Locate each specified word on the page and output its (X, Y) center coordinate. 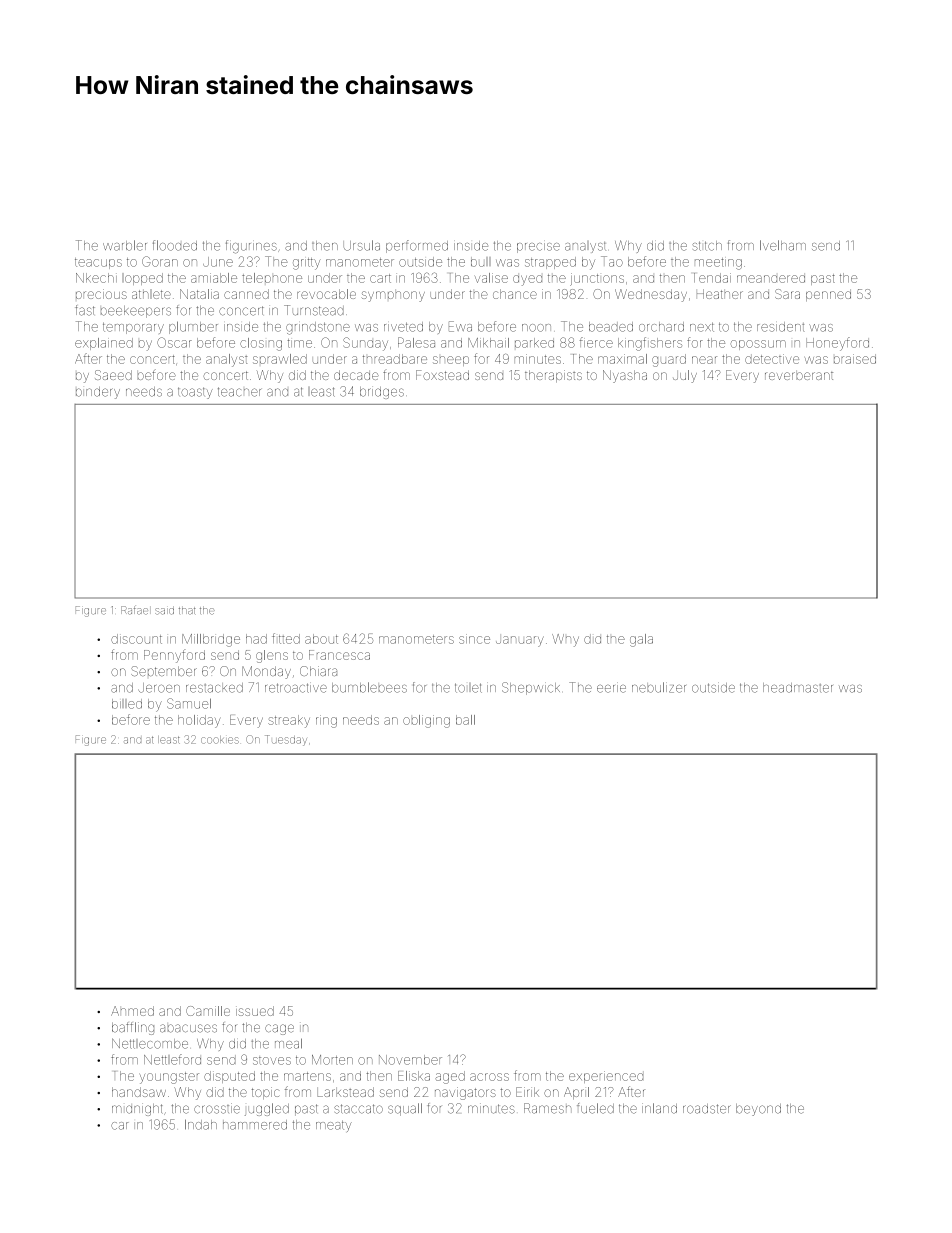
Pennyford (174, 656)
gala (641, 640)
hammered (255, 1125)
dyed (527, 280)
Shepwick (531, 688)
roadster (707, 1109)
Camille (208, 1011)
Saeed (113, 375)
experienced (606, 1077)
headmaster (798, 688)
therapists (553, 376)
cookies (220, 740)
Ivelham (783, 245)
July (685, 376)
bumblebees (369, 687)
